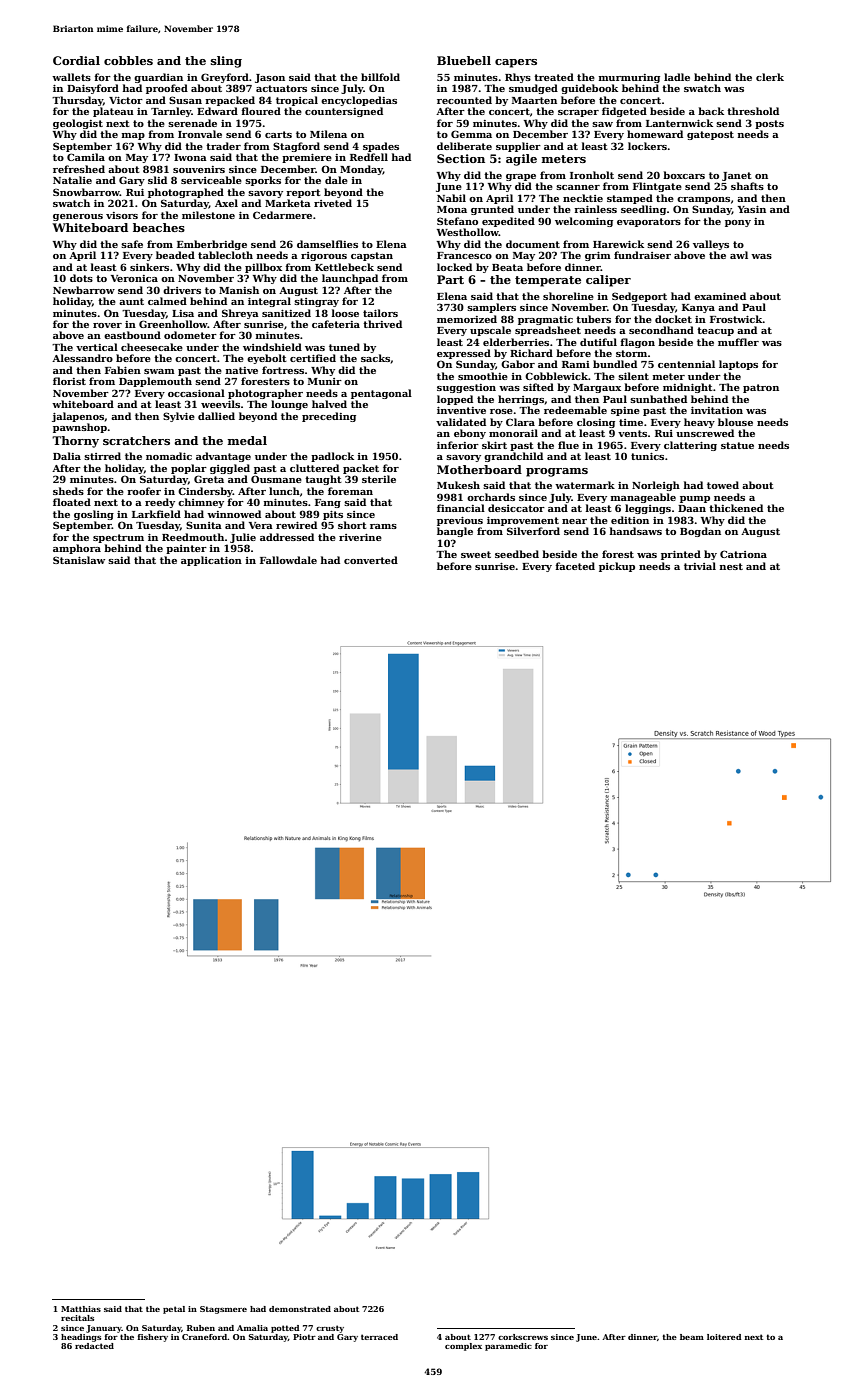 The width and height of the page is (849, 1400). I want to click on sweet, so click(476, 554).
